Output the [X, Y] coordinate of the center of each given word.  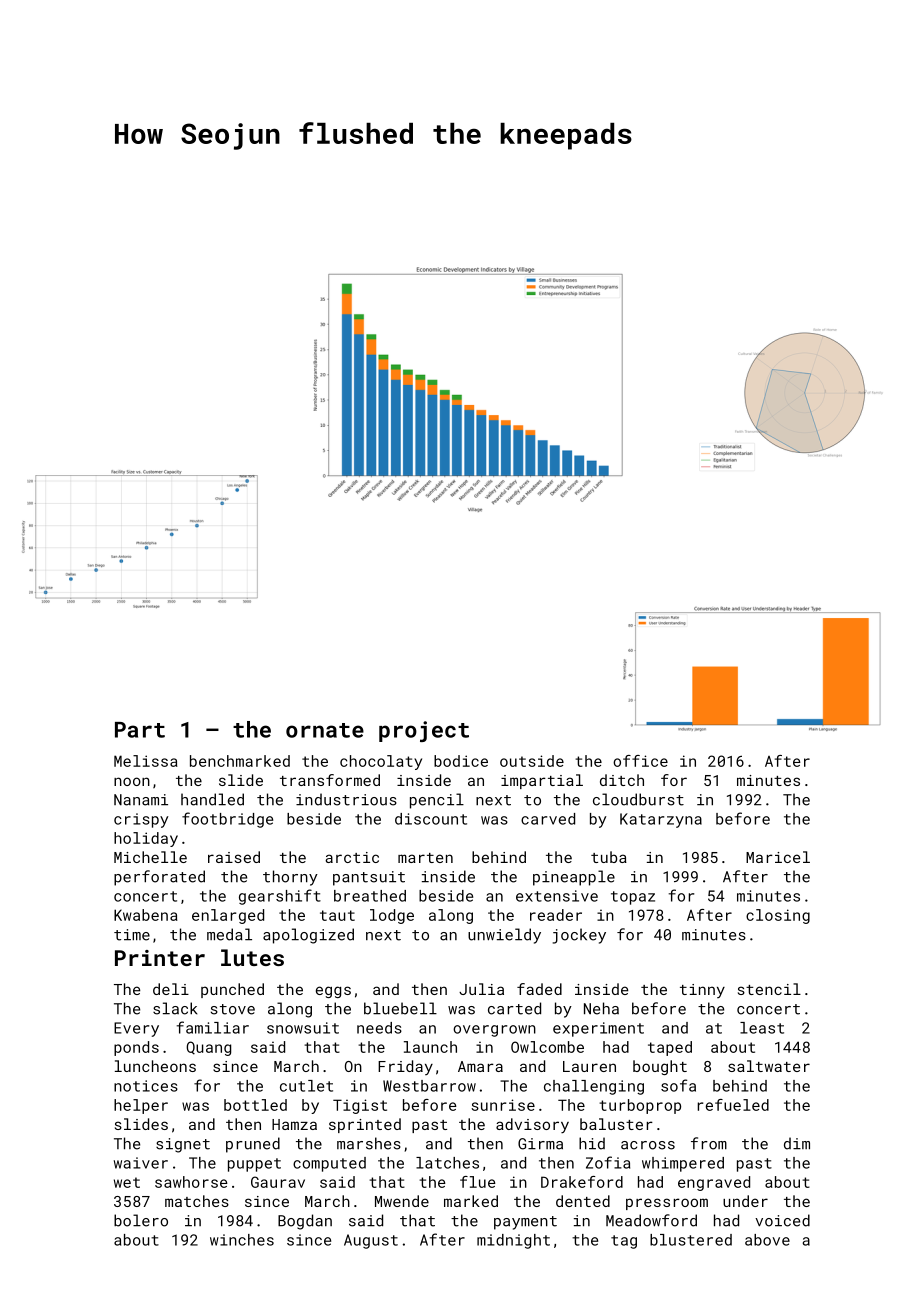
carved [548, 819]
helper [141, 1106]
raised [234, 857]
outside [532, 761]
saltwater [769, 1066]
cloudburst [638, 799]
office [640, 761]
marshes [369, 1143]
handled [212, 799]
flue [478, 1182]
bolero [141, 1220]
